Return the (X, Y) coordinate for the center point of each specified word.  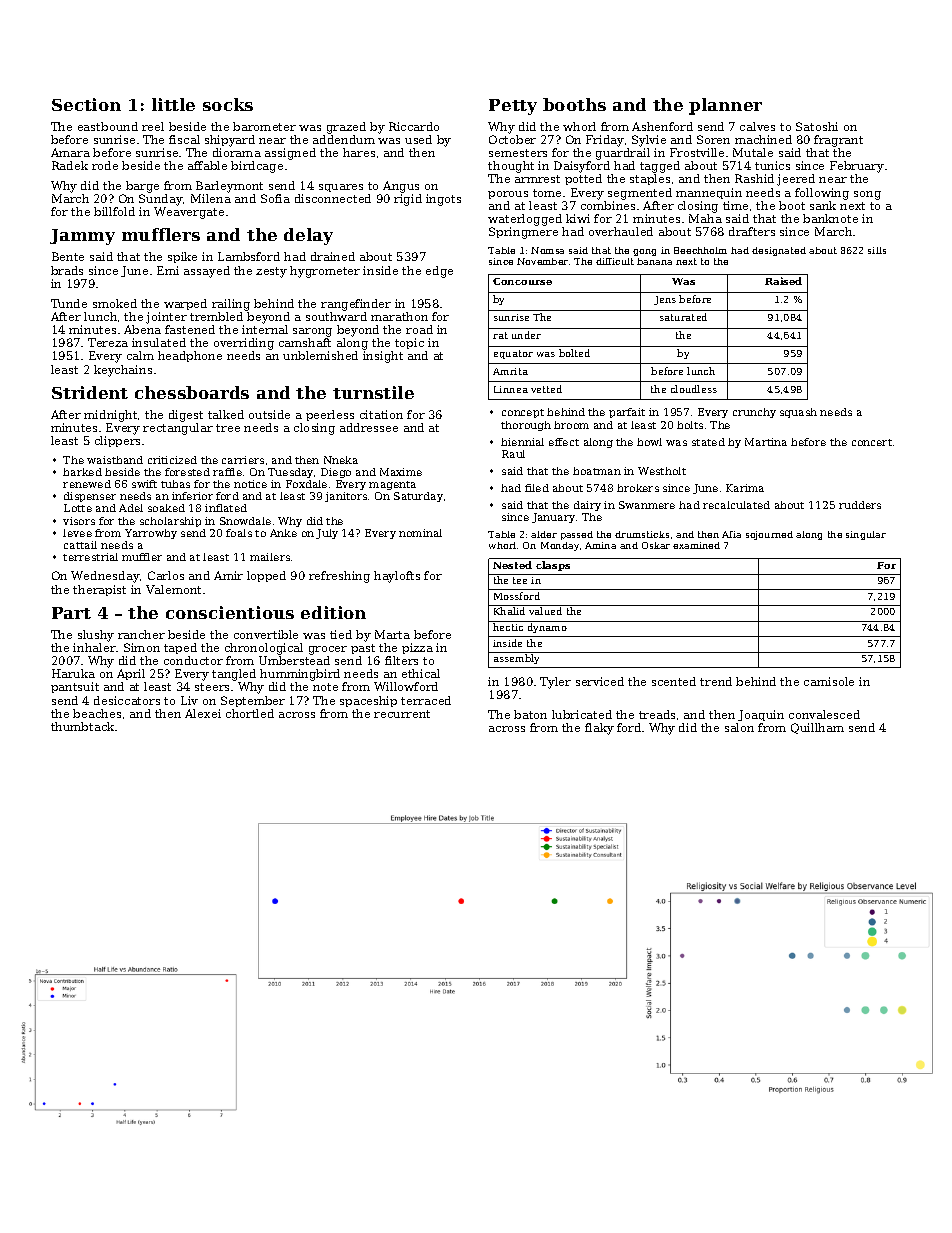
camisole (829, 681)
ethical (421, 673)
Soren (713, 139)
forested (187, 472)
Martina (766, 442)
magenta (392, 485)
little (173, 104)
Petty (513, 107)
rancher (141, 634)
